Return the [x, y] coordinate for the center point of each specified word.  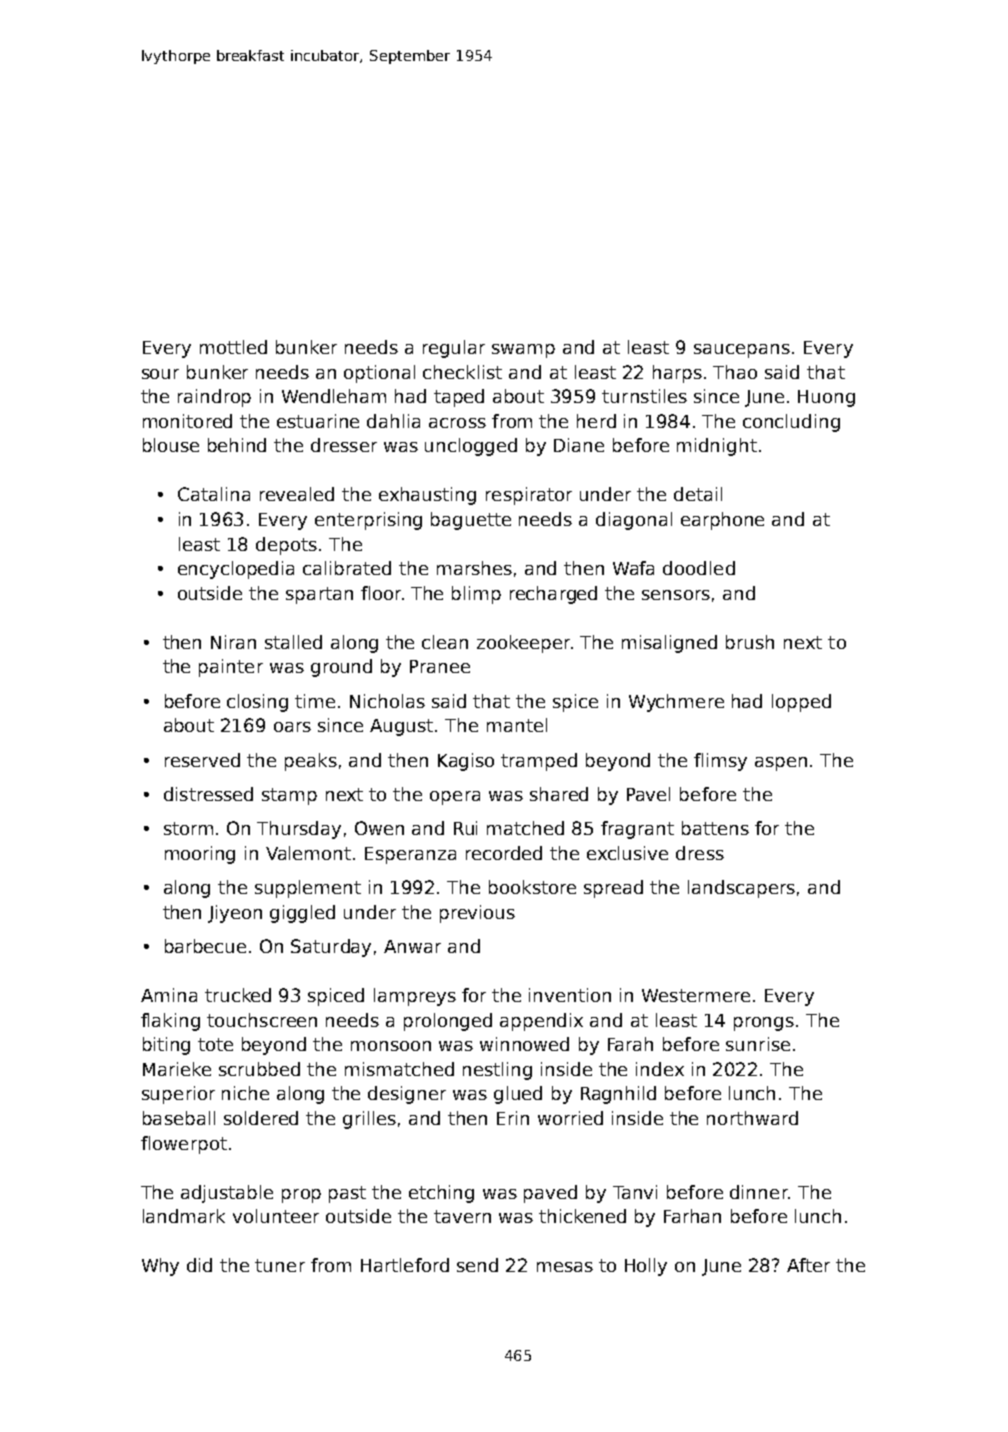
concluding [791, 423]
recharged [553, 595]
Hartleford [405, 1265]
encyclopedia [236, 570]
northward [752, 1118]
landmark [184, 1216]
